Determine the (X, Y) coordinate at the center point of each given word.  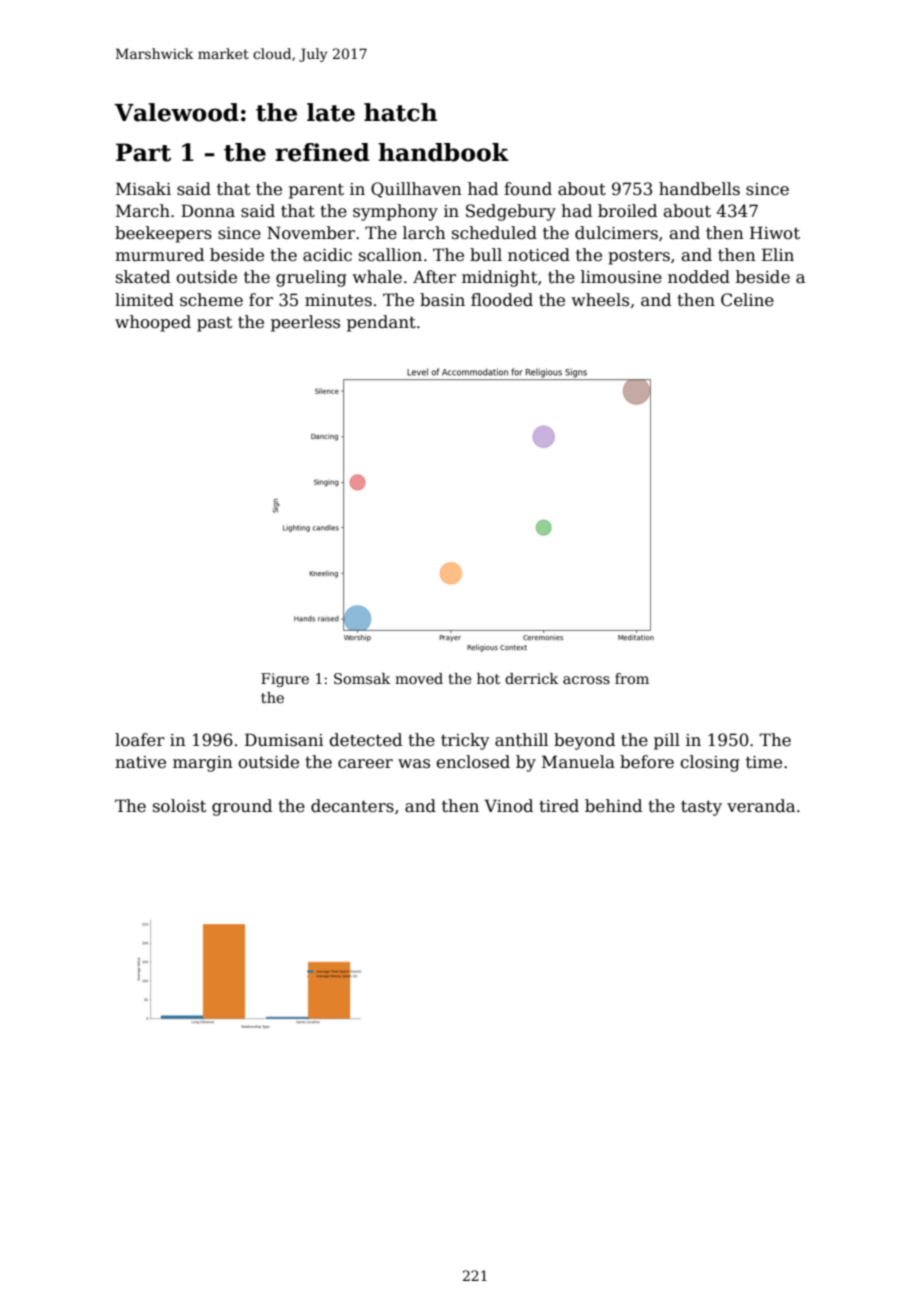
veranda (761, 806)
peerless (305, 323)
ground (242, 807)
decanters (352, 806)
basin (442, 300)
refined (322, 152)
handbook (443, 152)
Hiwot (775, 233)
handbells (699, 189)
